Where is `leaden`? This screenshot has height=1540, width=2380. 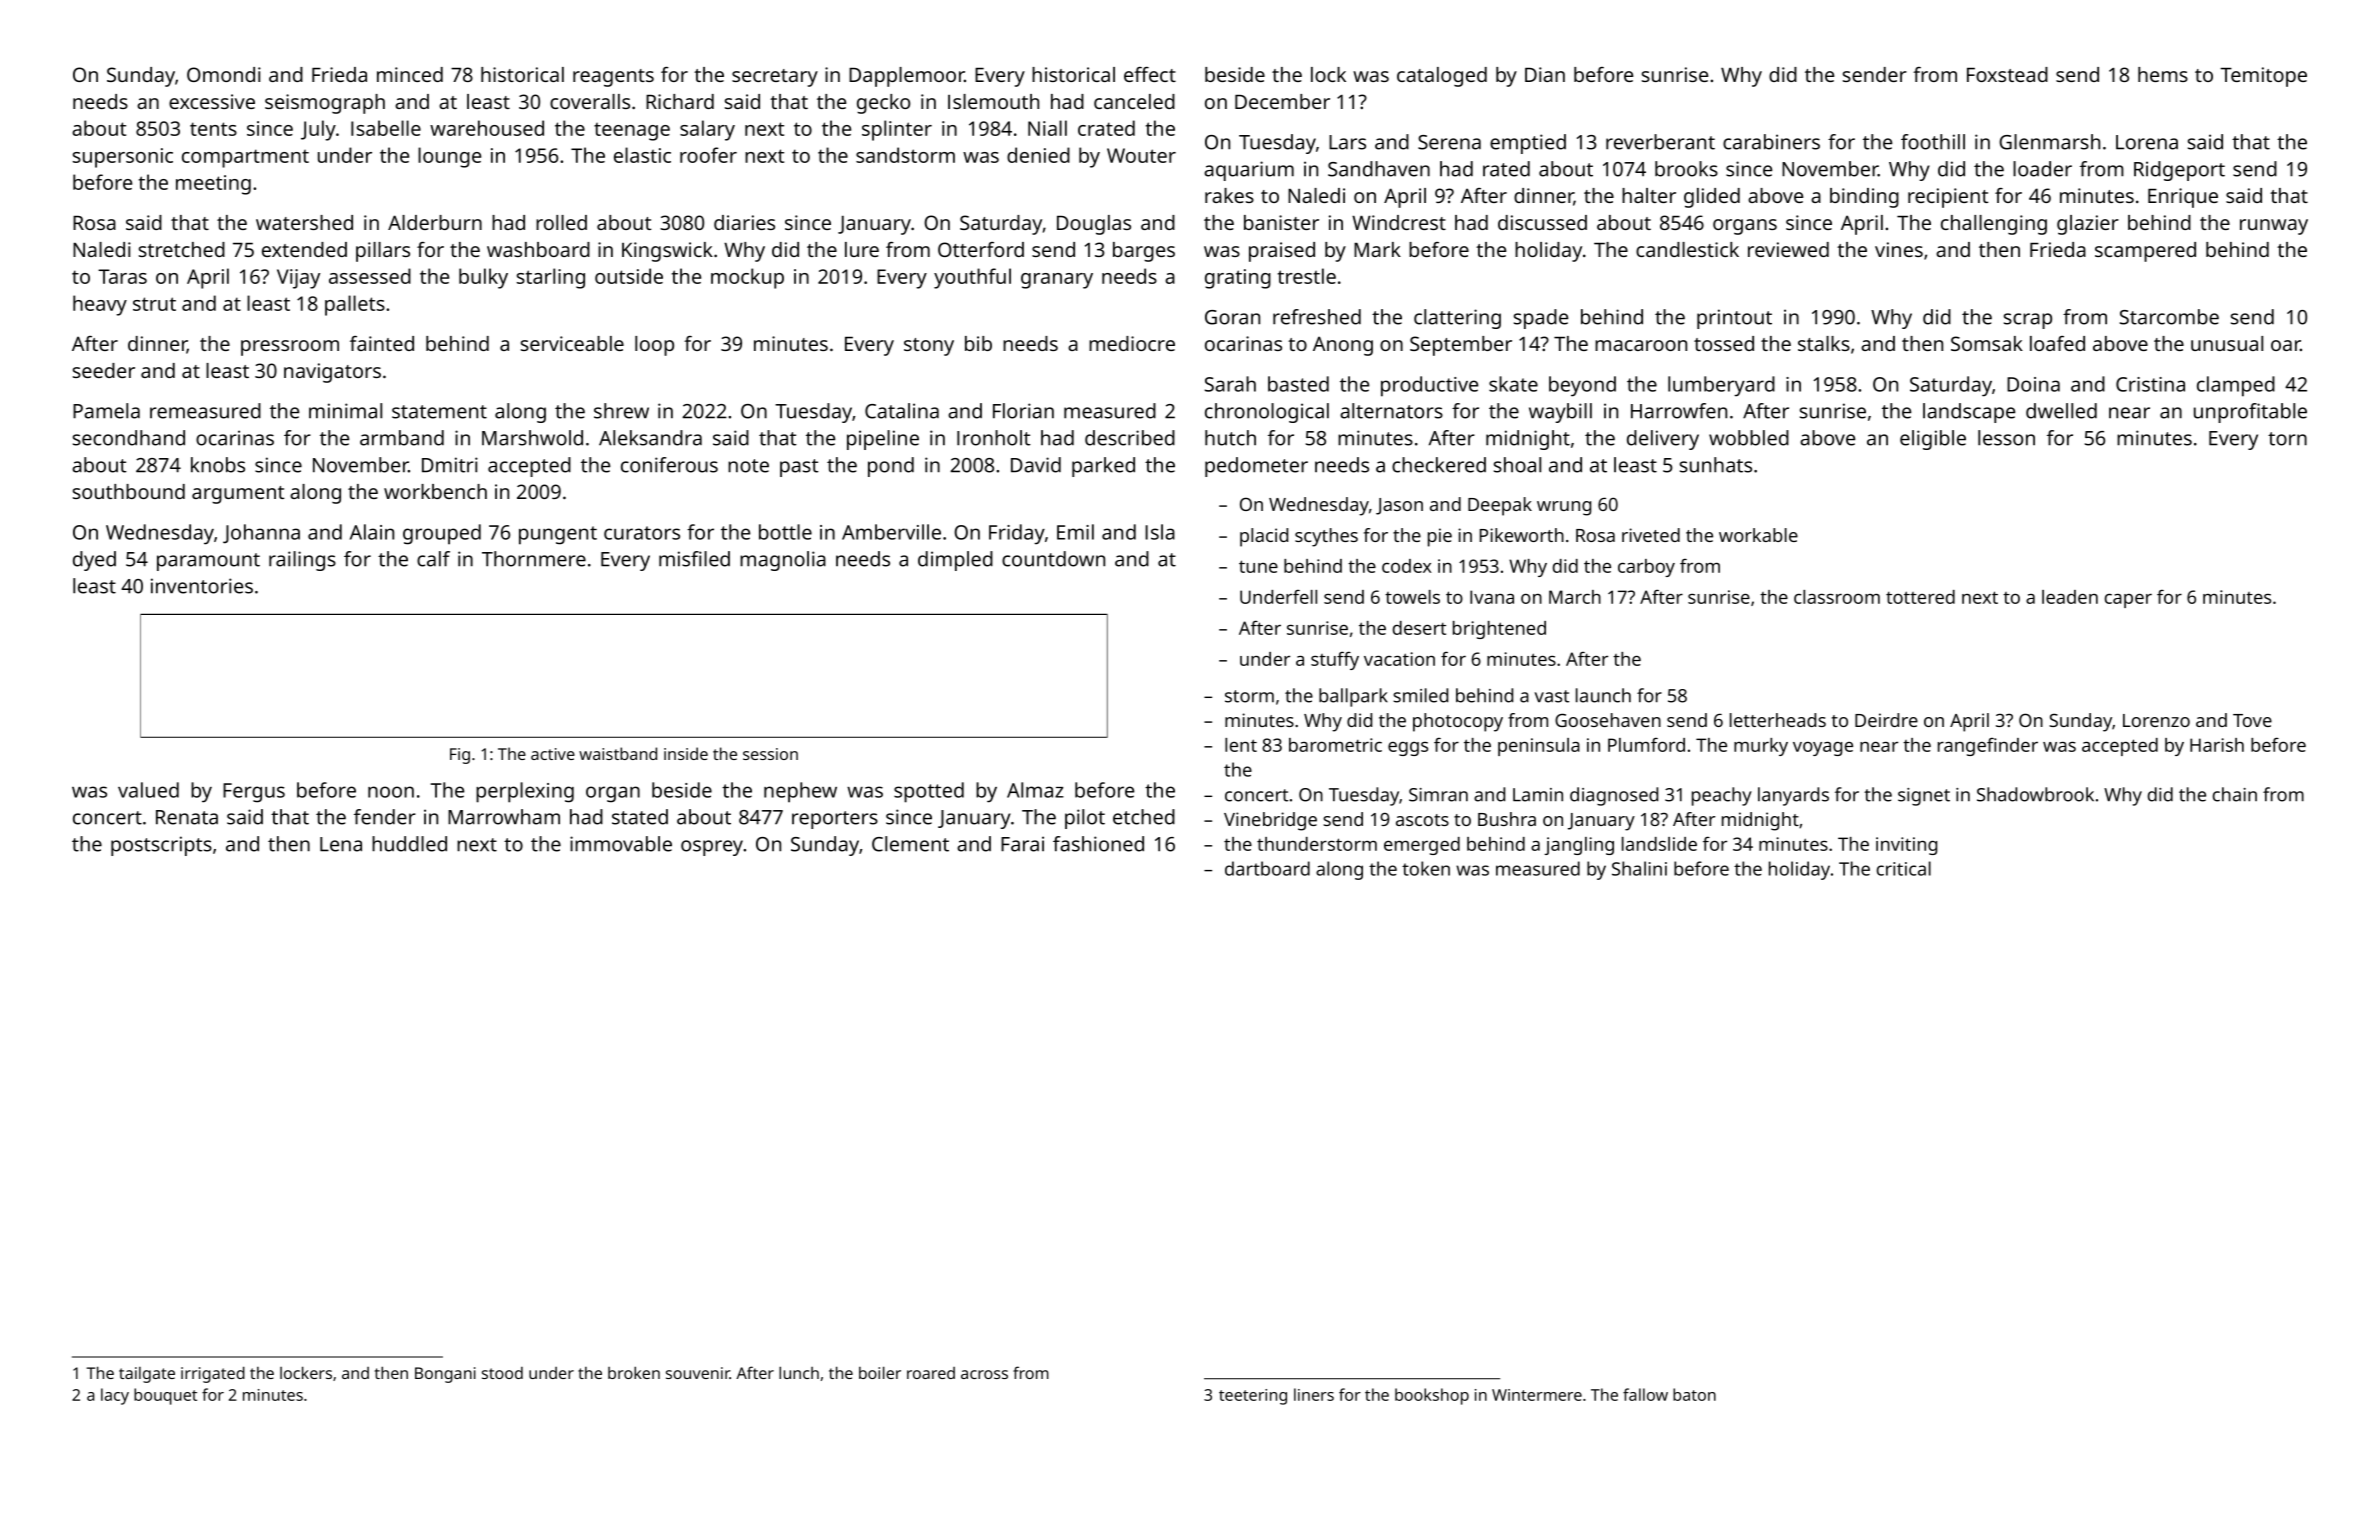 leaden is located at coordinates (2070, 597).
